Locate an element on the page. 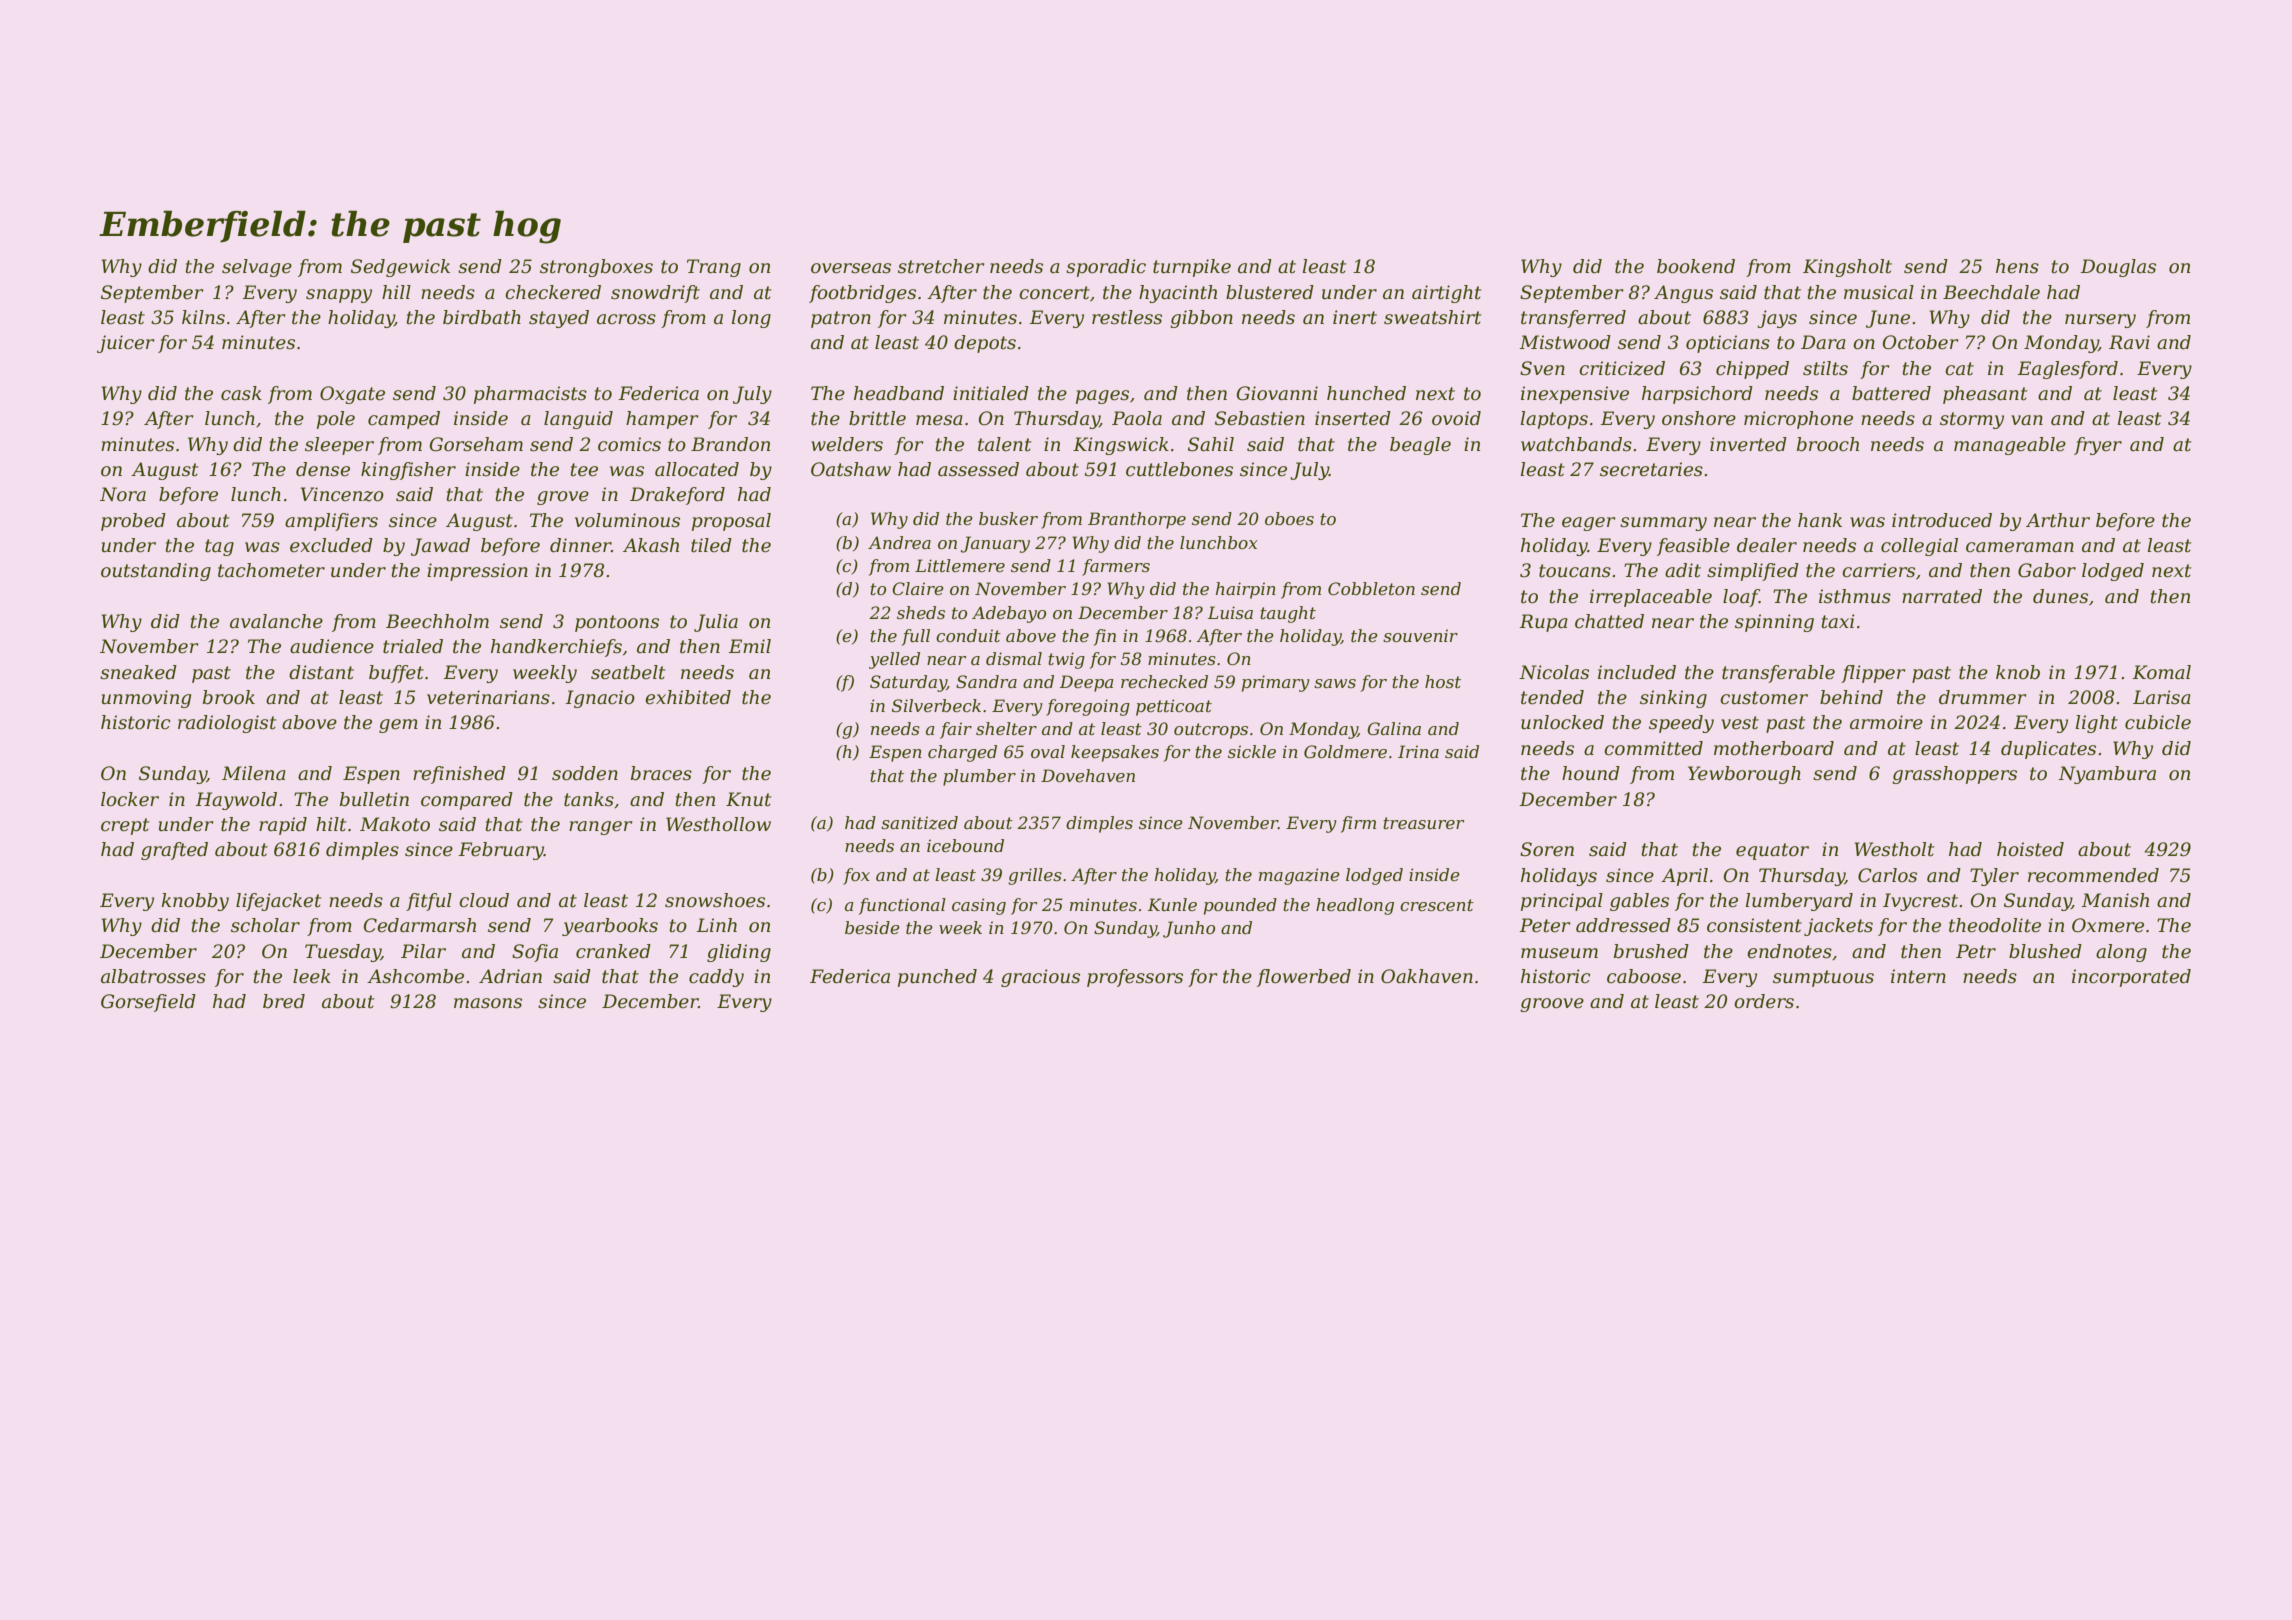  Nora is located at coordinates (123, 494).
